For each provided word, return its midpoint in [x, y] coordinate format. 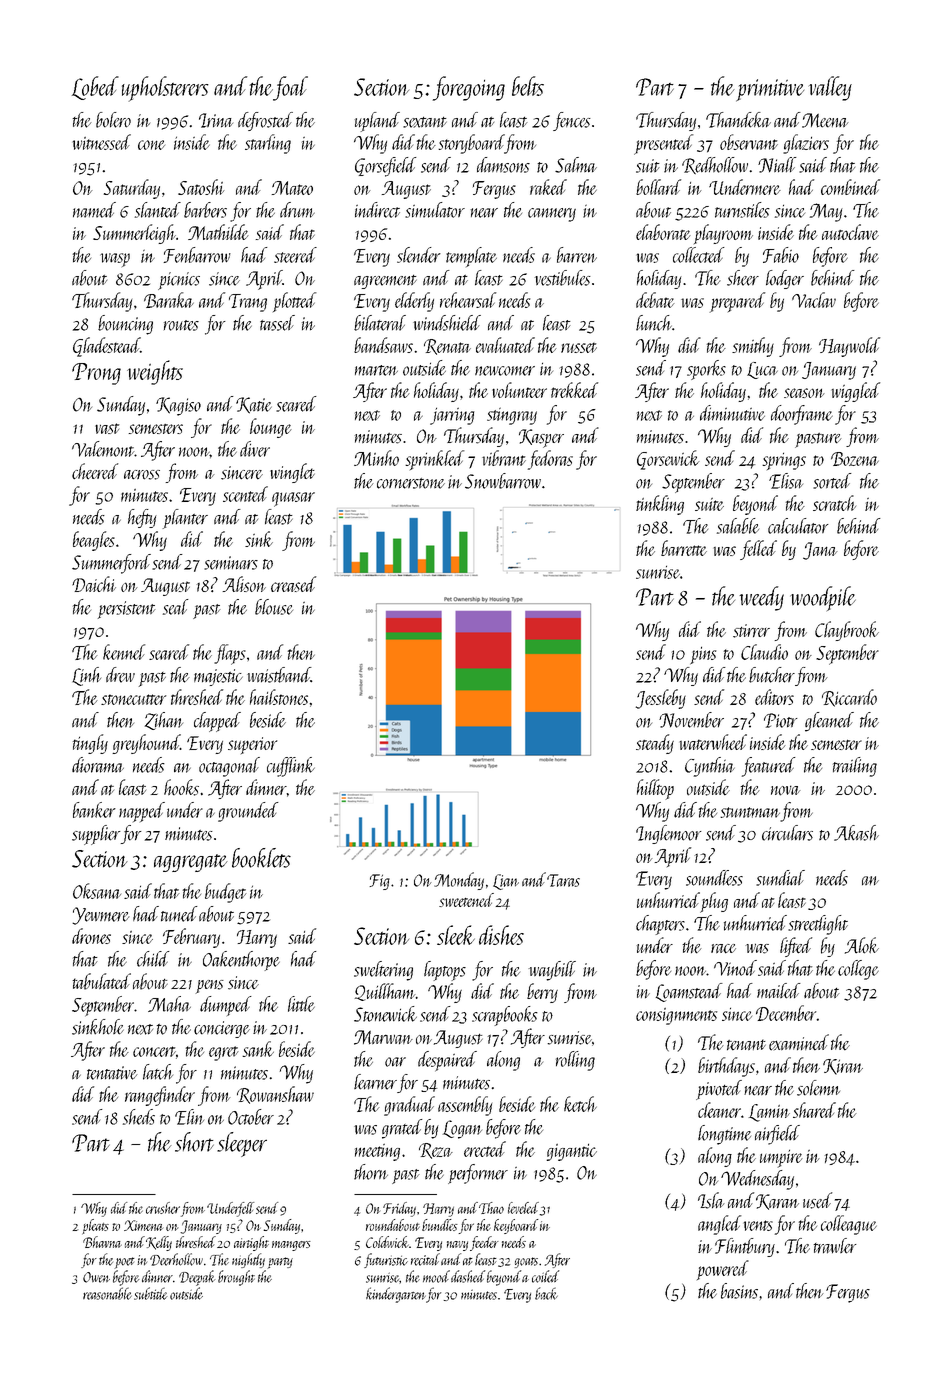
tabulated [102, 981]
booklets [261, 858]
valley [830, 88]
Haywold [849, 347]
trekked [574, 390]
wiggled [856, 392]
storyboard [471, 144]
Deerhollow [176, 1259]
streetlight [818, 925]
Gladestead [106, 347]
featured [768, 767]
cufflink [291, 767]
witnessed [102, 142]
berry [542, 993]
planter [185, 519]
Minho [376, 458]
